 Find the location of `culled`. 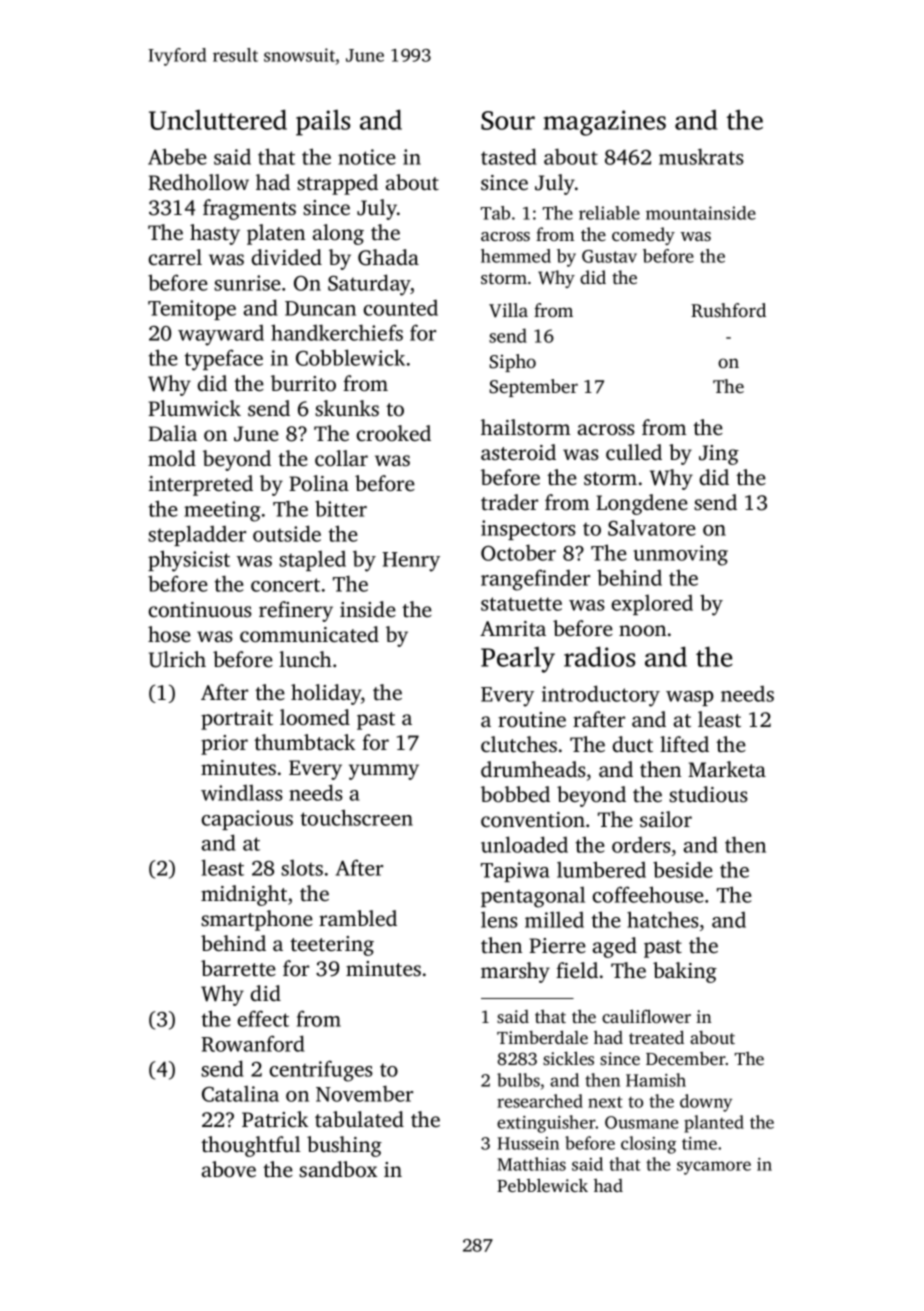

culled is located at coordinates (634, 452).
